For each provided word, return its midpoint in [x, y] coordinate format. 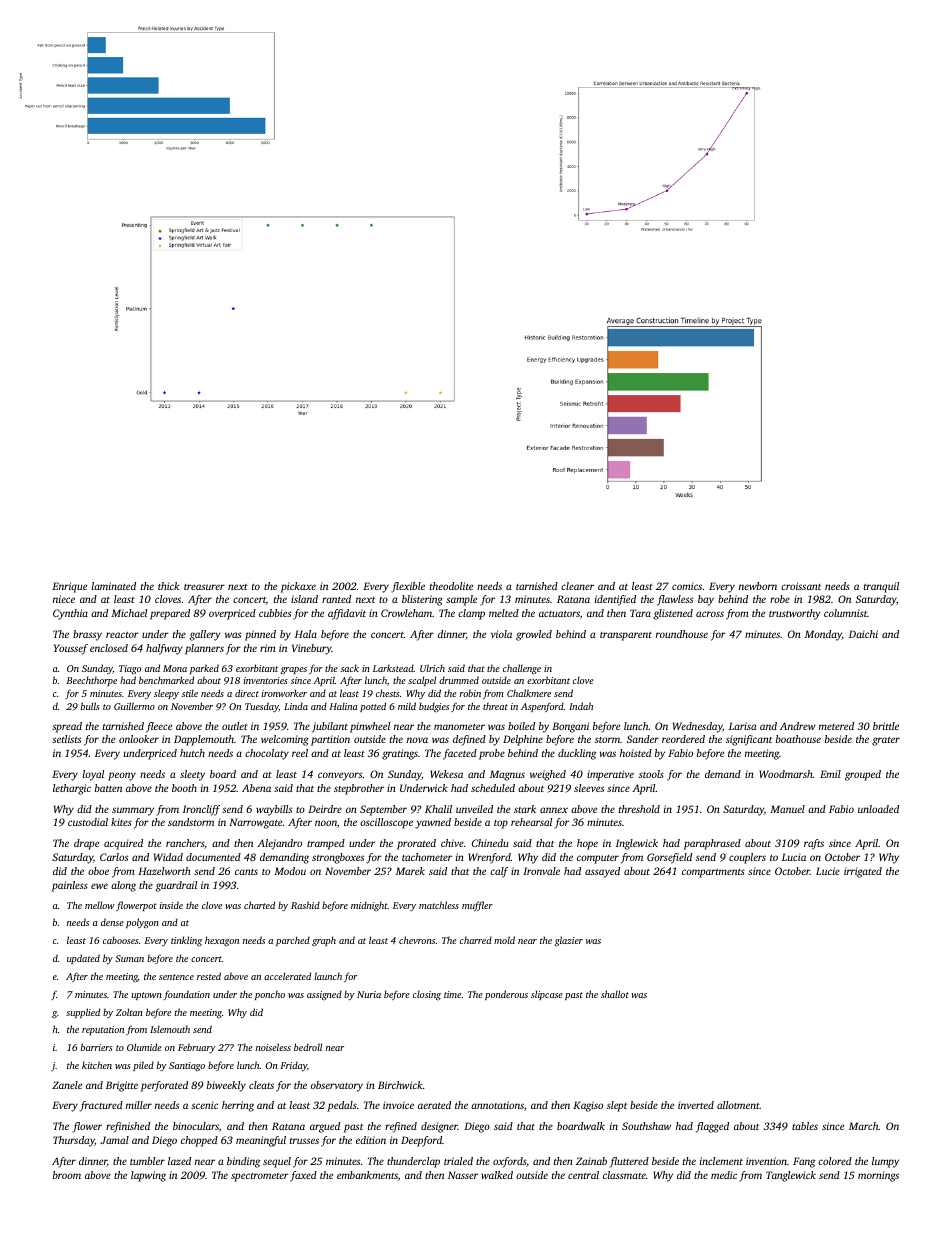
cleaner [577, 586]
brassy [87, 635]
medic [724, 1175]
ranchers [185, 843]
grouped [863, 775]
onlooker [139, 739]
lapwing [148, 1176]
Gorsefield [669, 858]
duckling [577, 754]
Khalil [438, 809]
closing [427, 995]
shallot [615, 994]
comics [687, 586]
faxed [303, 1176]
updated [83, 959]
